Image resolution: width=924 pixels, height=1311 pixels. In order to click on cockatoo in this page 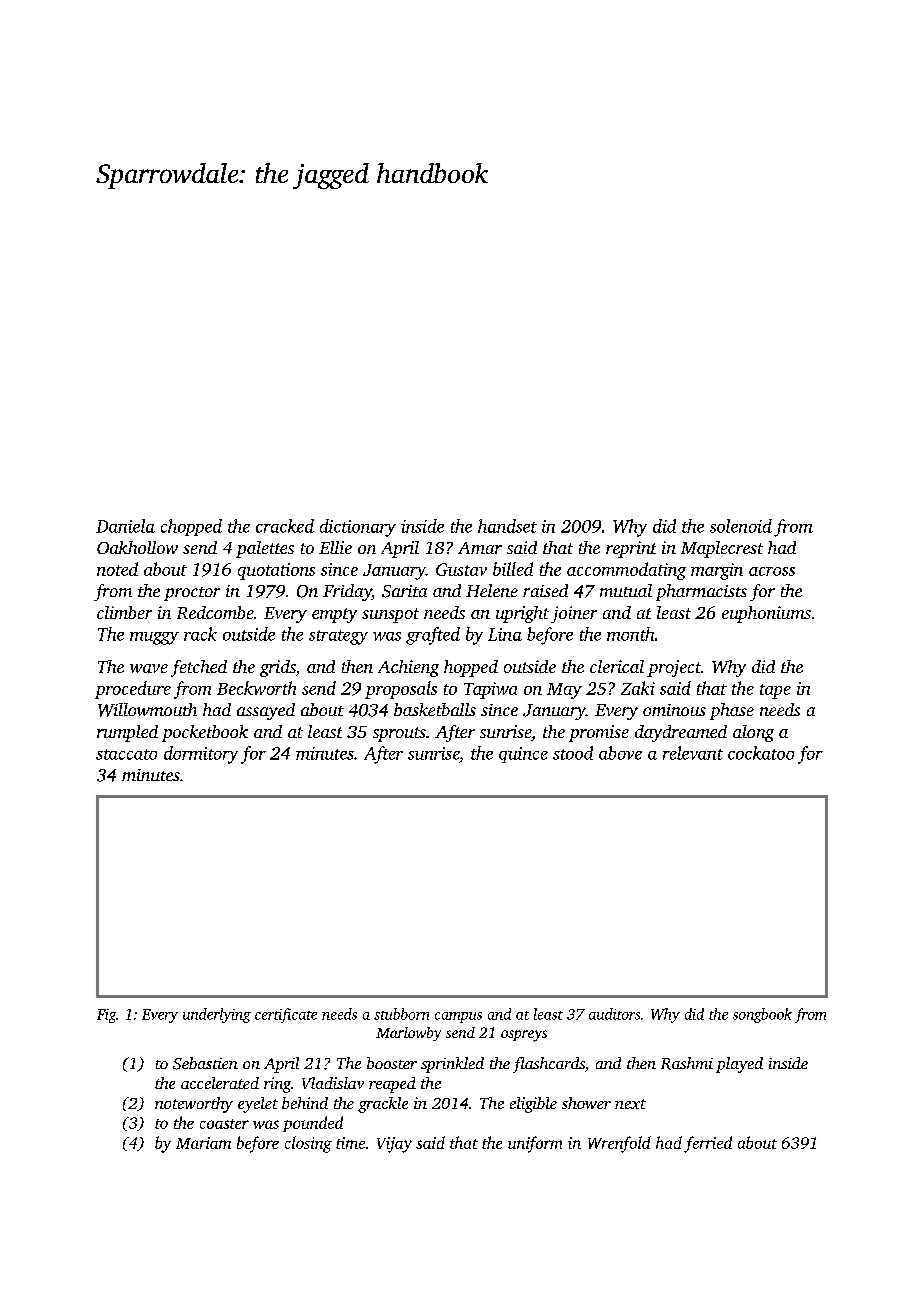, I will do `click(761, 753)`.
